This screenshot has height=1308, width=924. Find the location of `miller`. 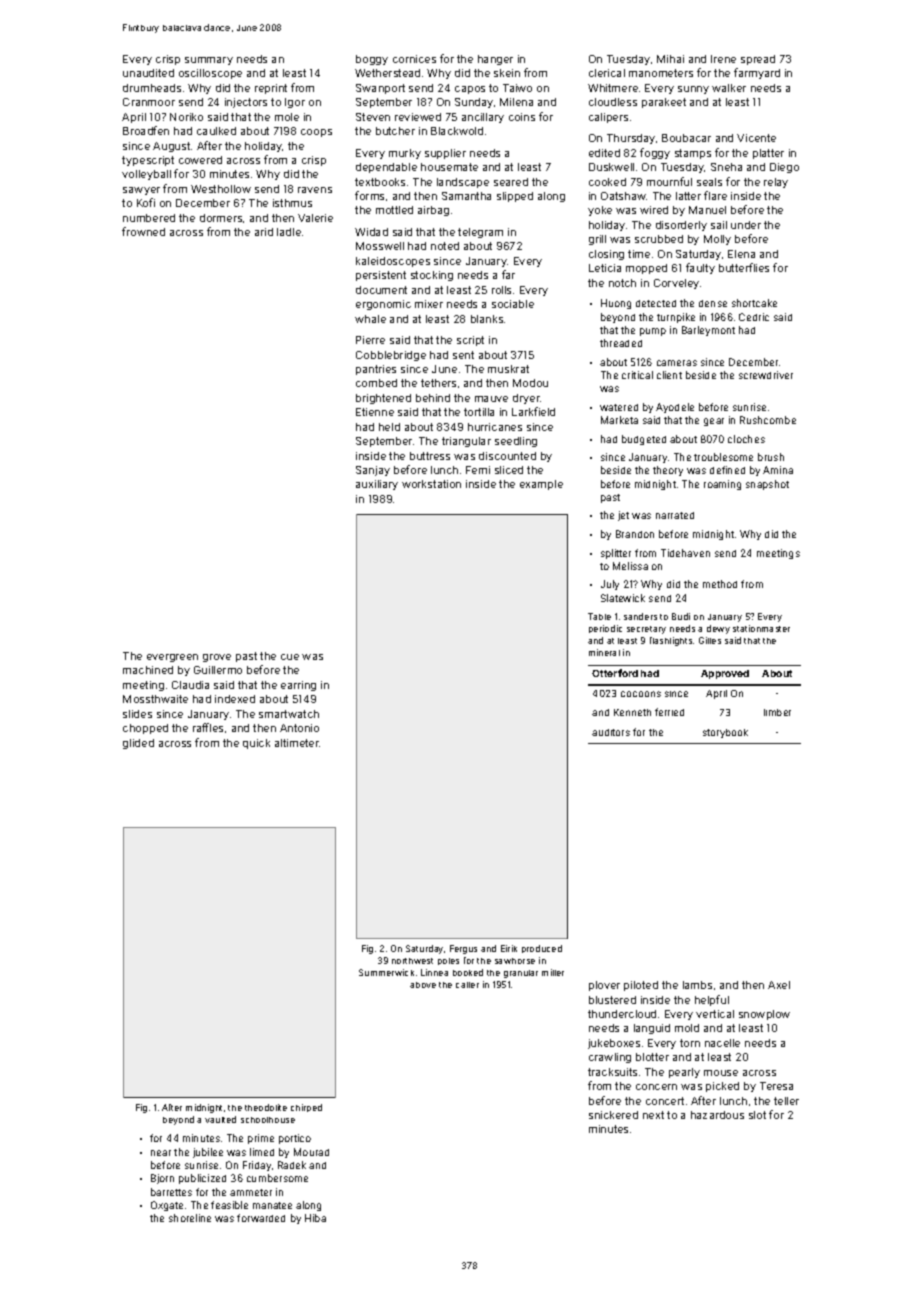

miller is located at coordinates (553, 972).
